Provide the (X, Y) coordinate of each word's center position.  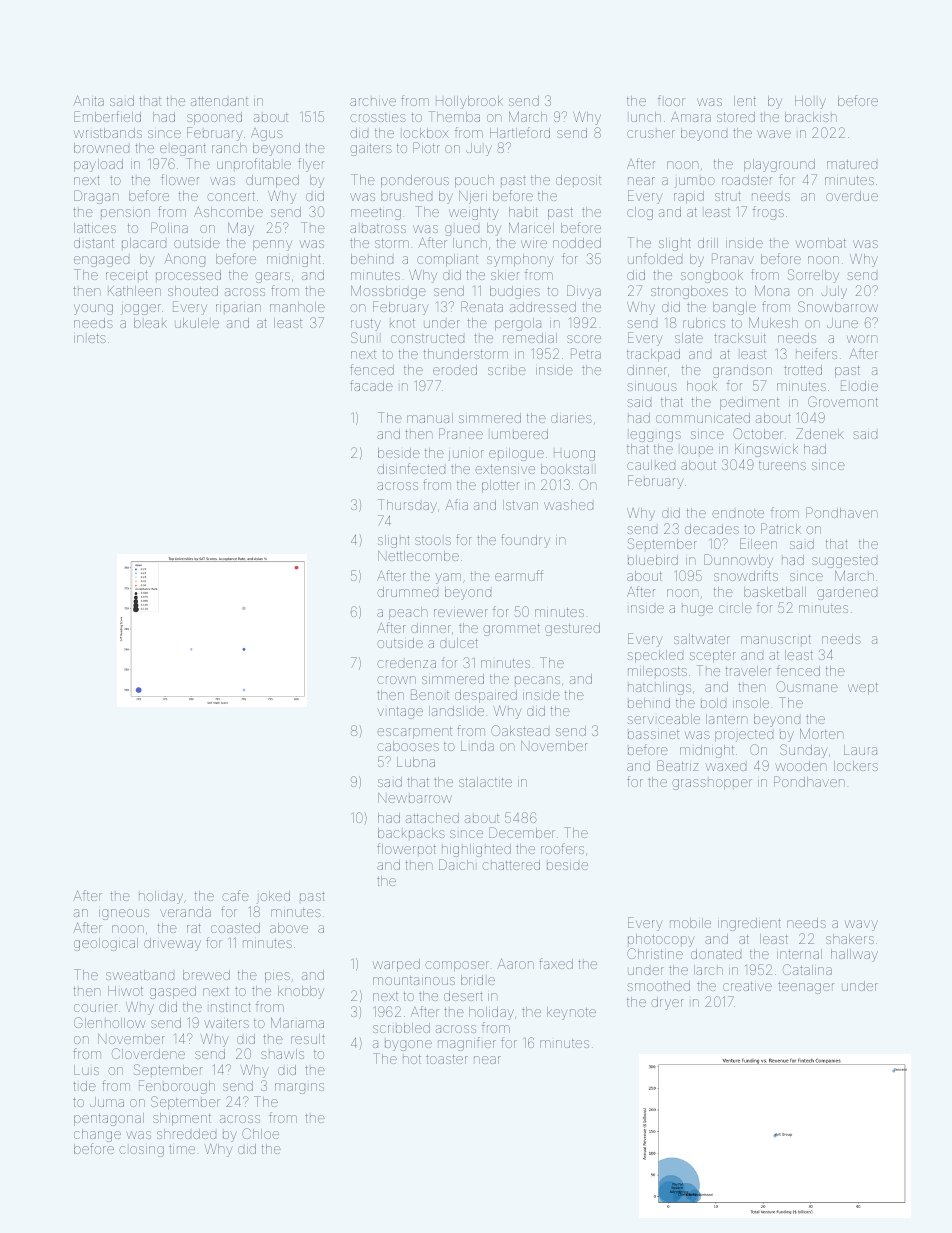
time (182, 1149)
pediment (749, 403)
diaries (571, 419)
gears (272, 277)
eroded (455, 370)
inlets (90, 338)
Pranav (733, 258)
